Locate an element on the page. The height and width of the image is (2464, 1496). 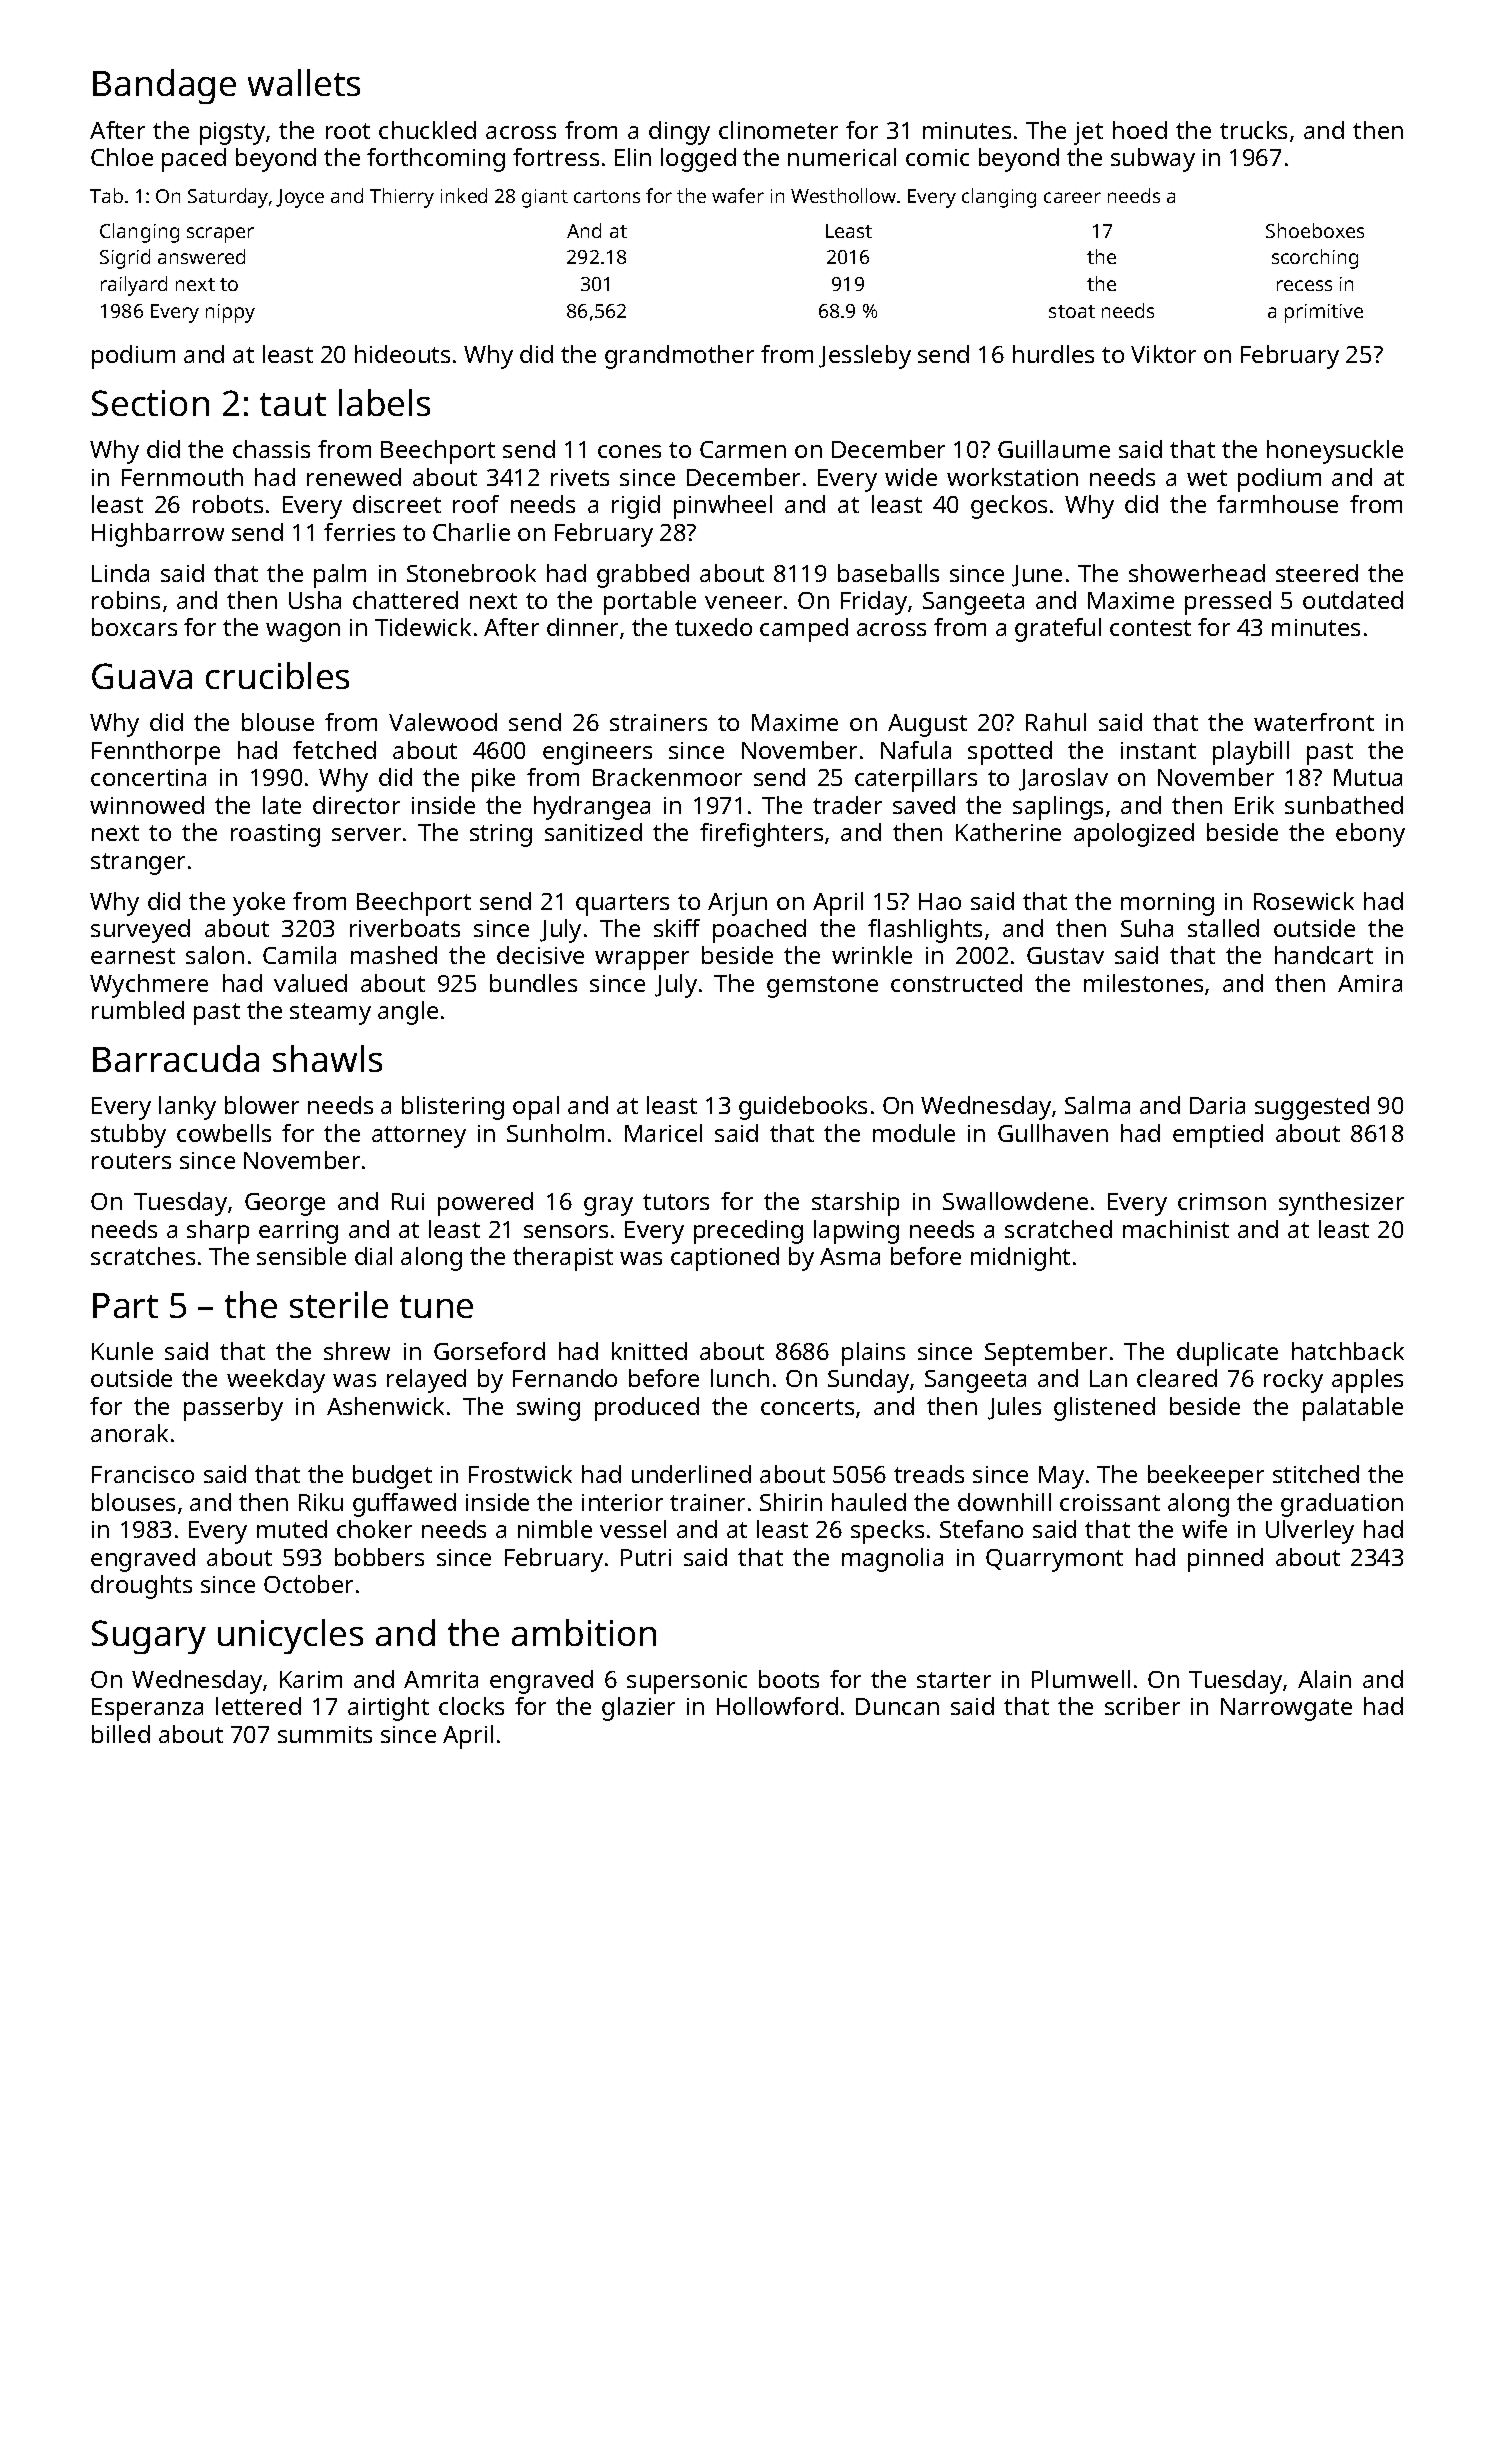
Bandage is located at coordinates (164, 86).
